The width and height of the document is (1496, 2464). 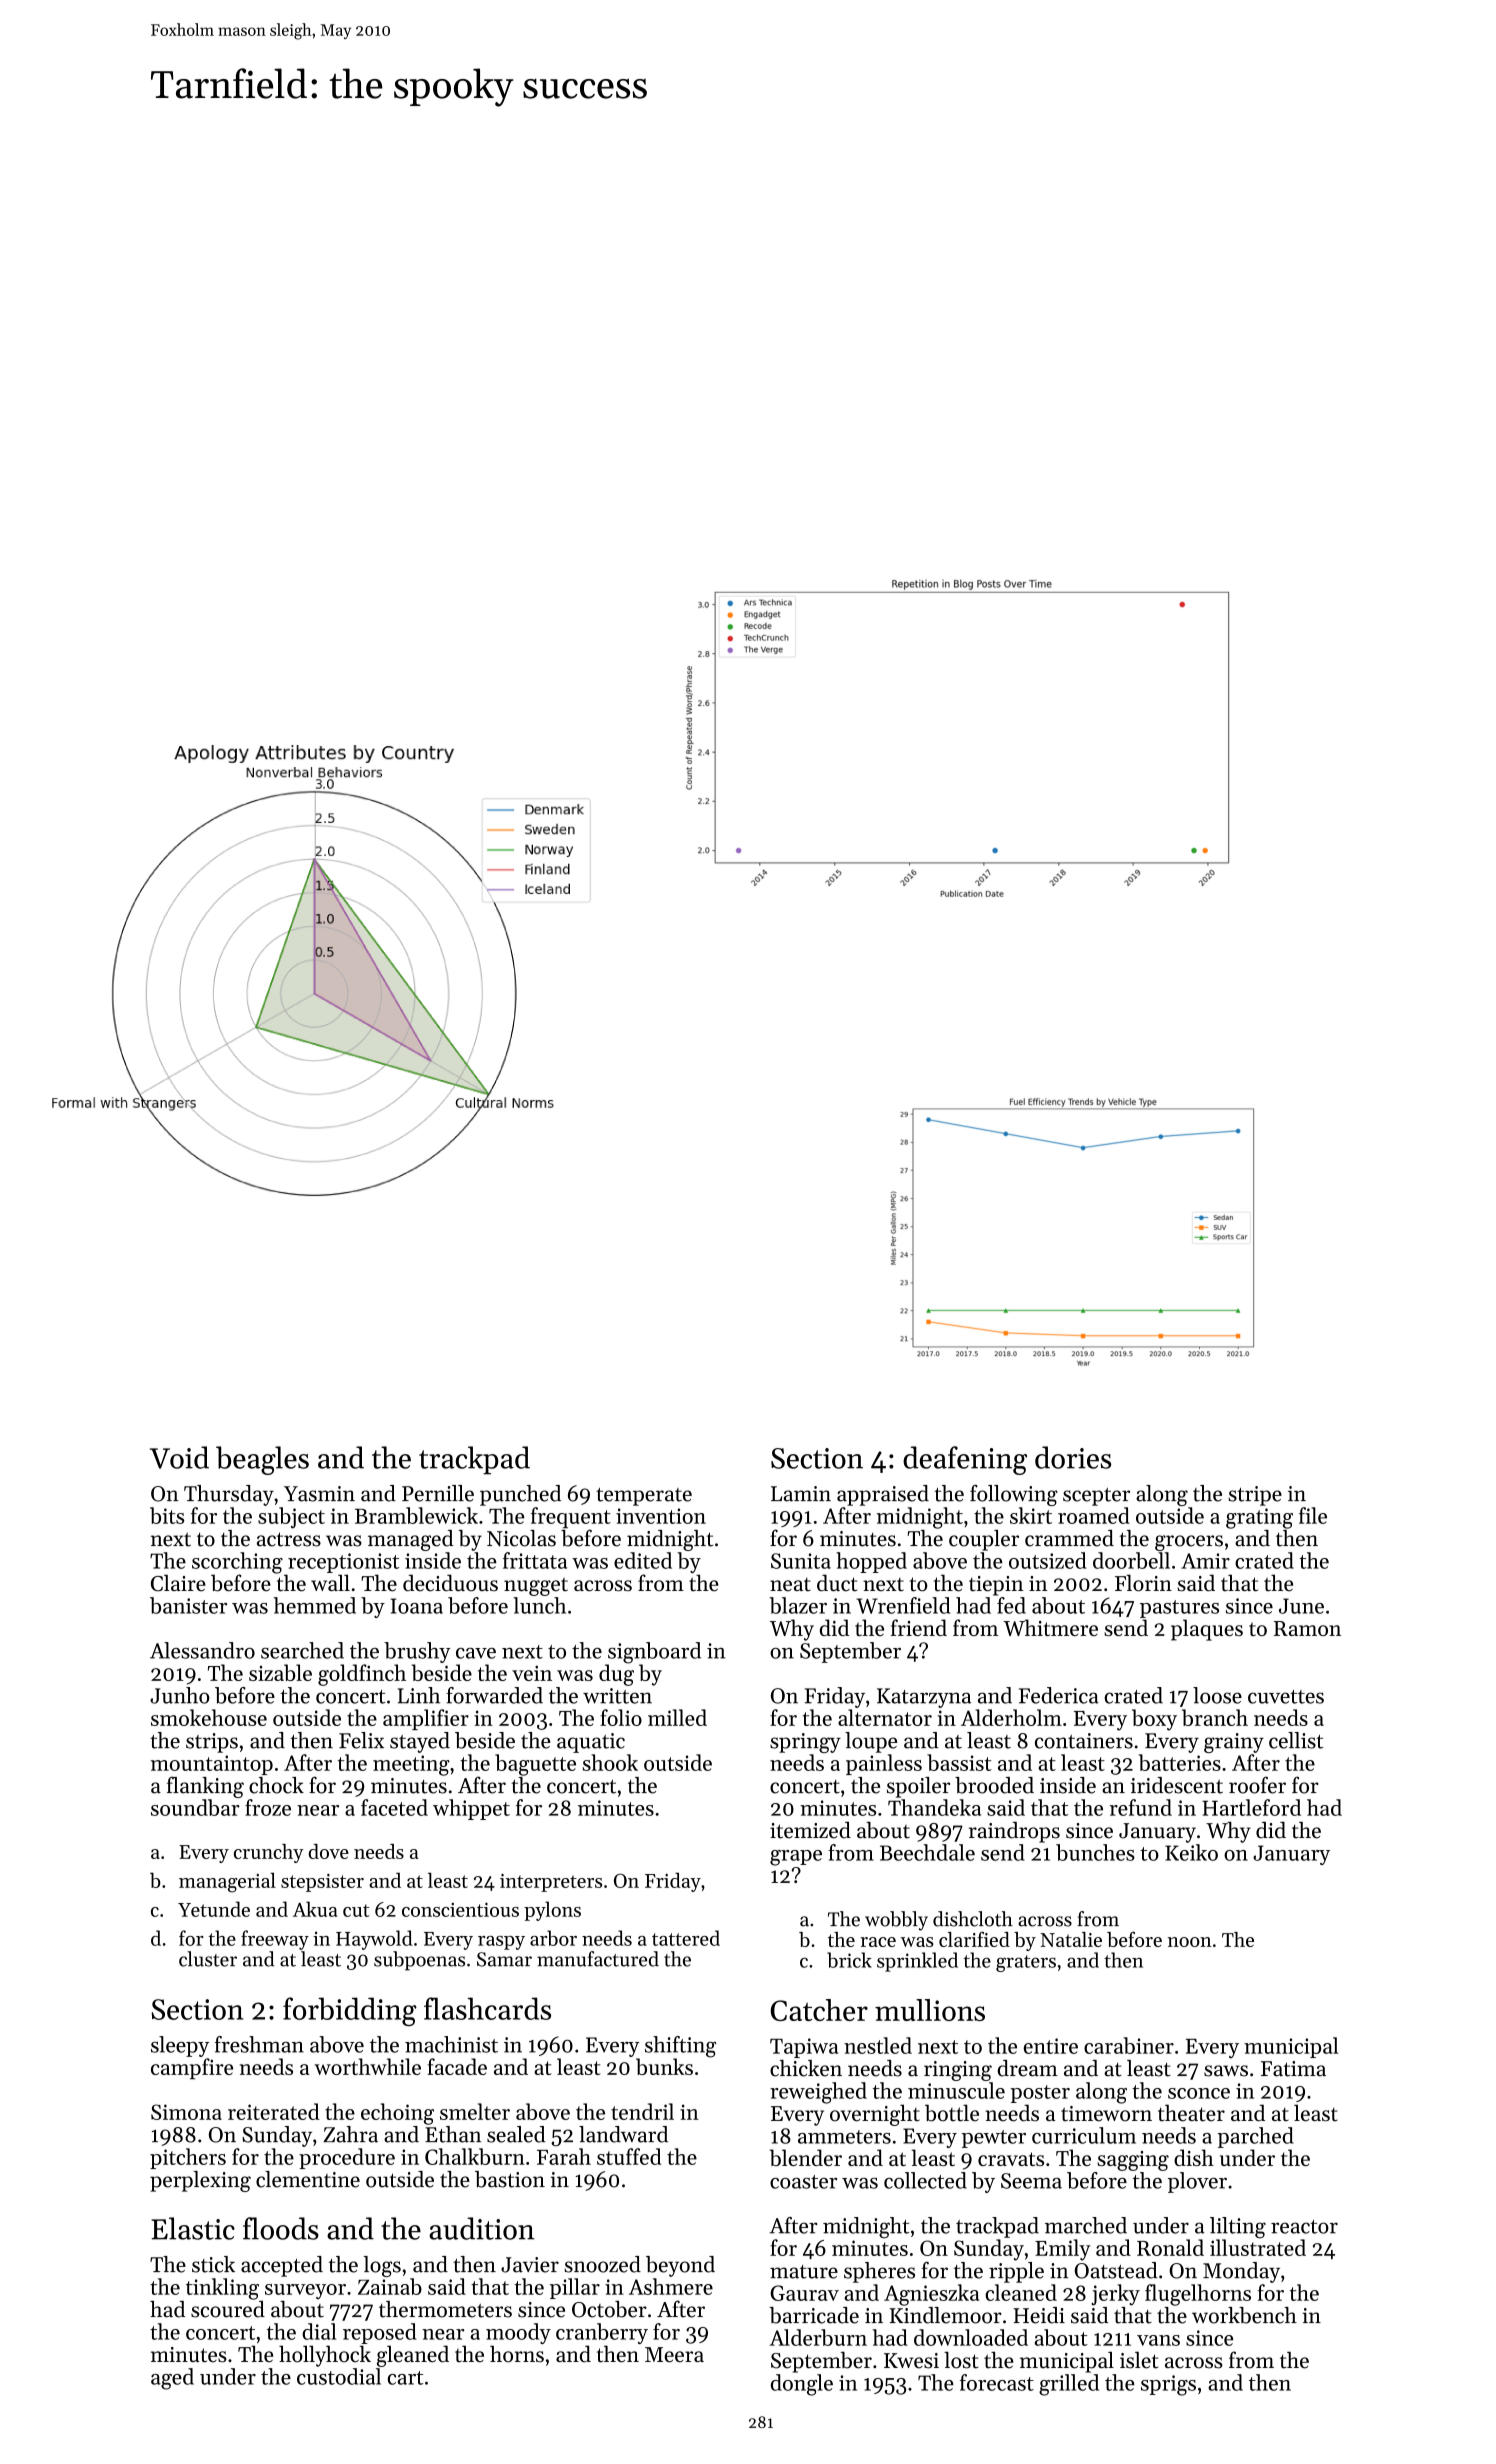 I want to click on workbench, so click(x=1244, y=2315).
